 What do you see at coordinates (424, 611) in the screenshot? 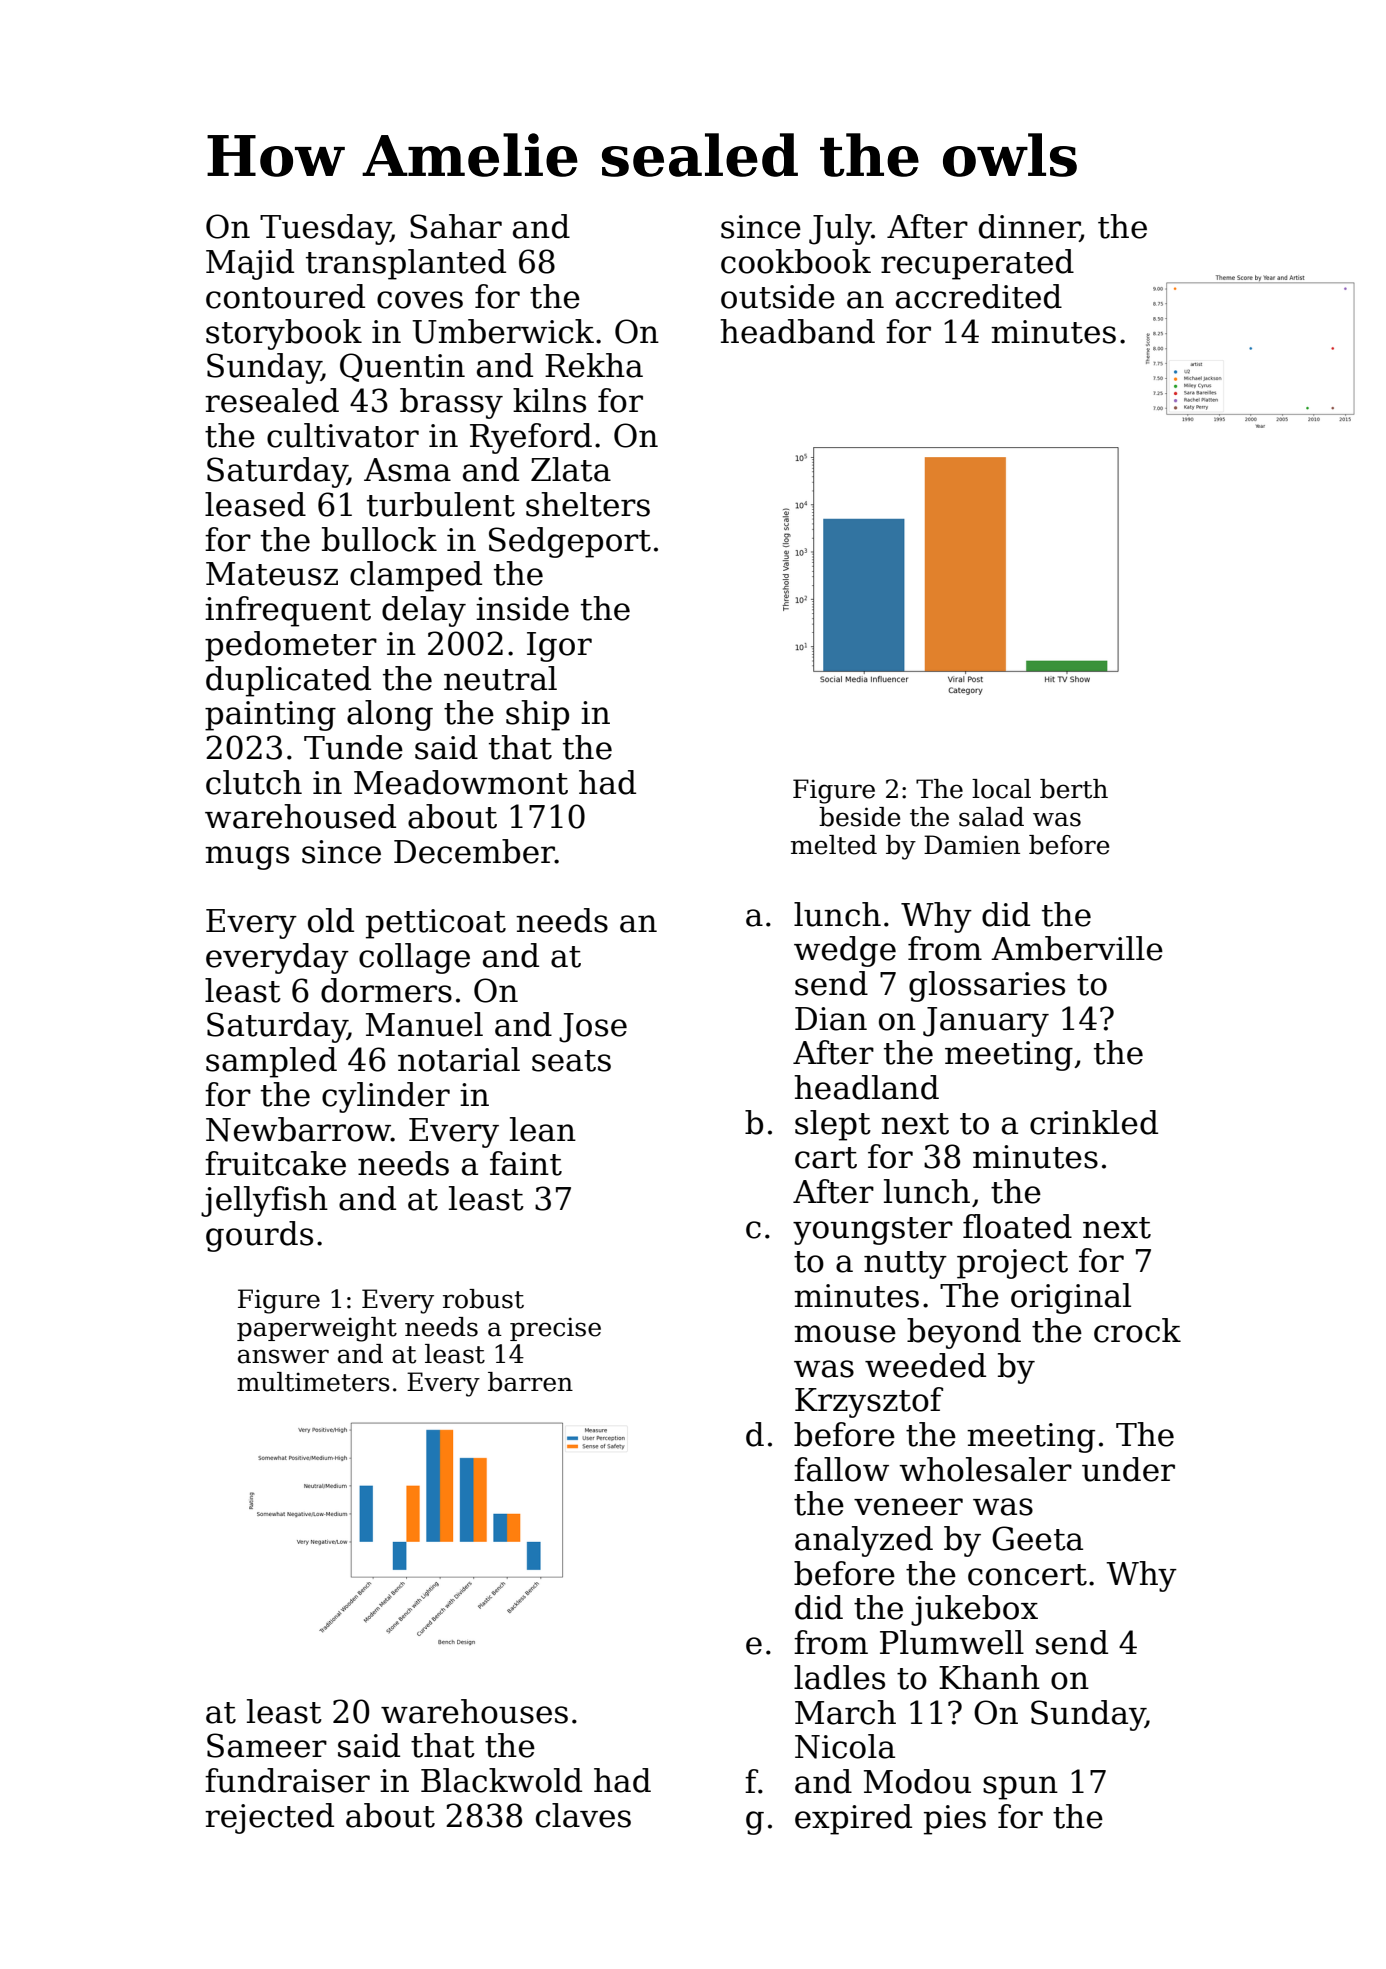
I see `delay` at bounding box center [424, 611].
